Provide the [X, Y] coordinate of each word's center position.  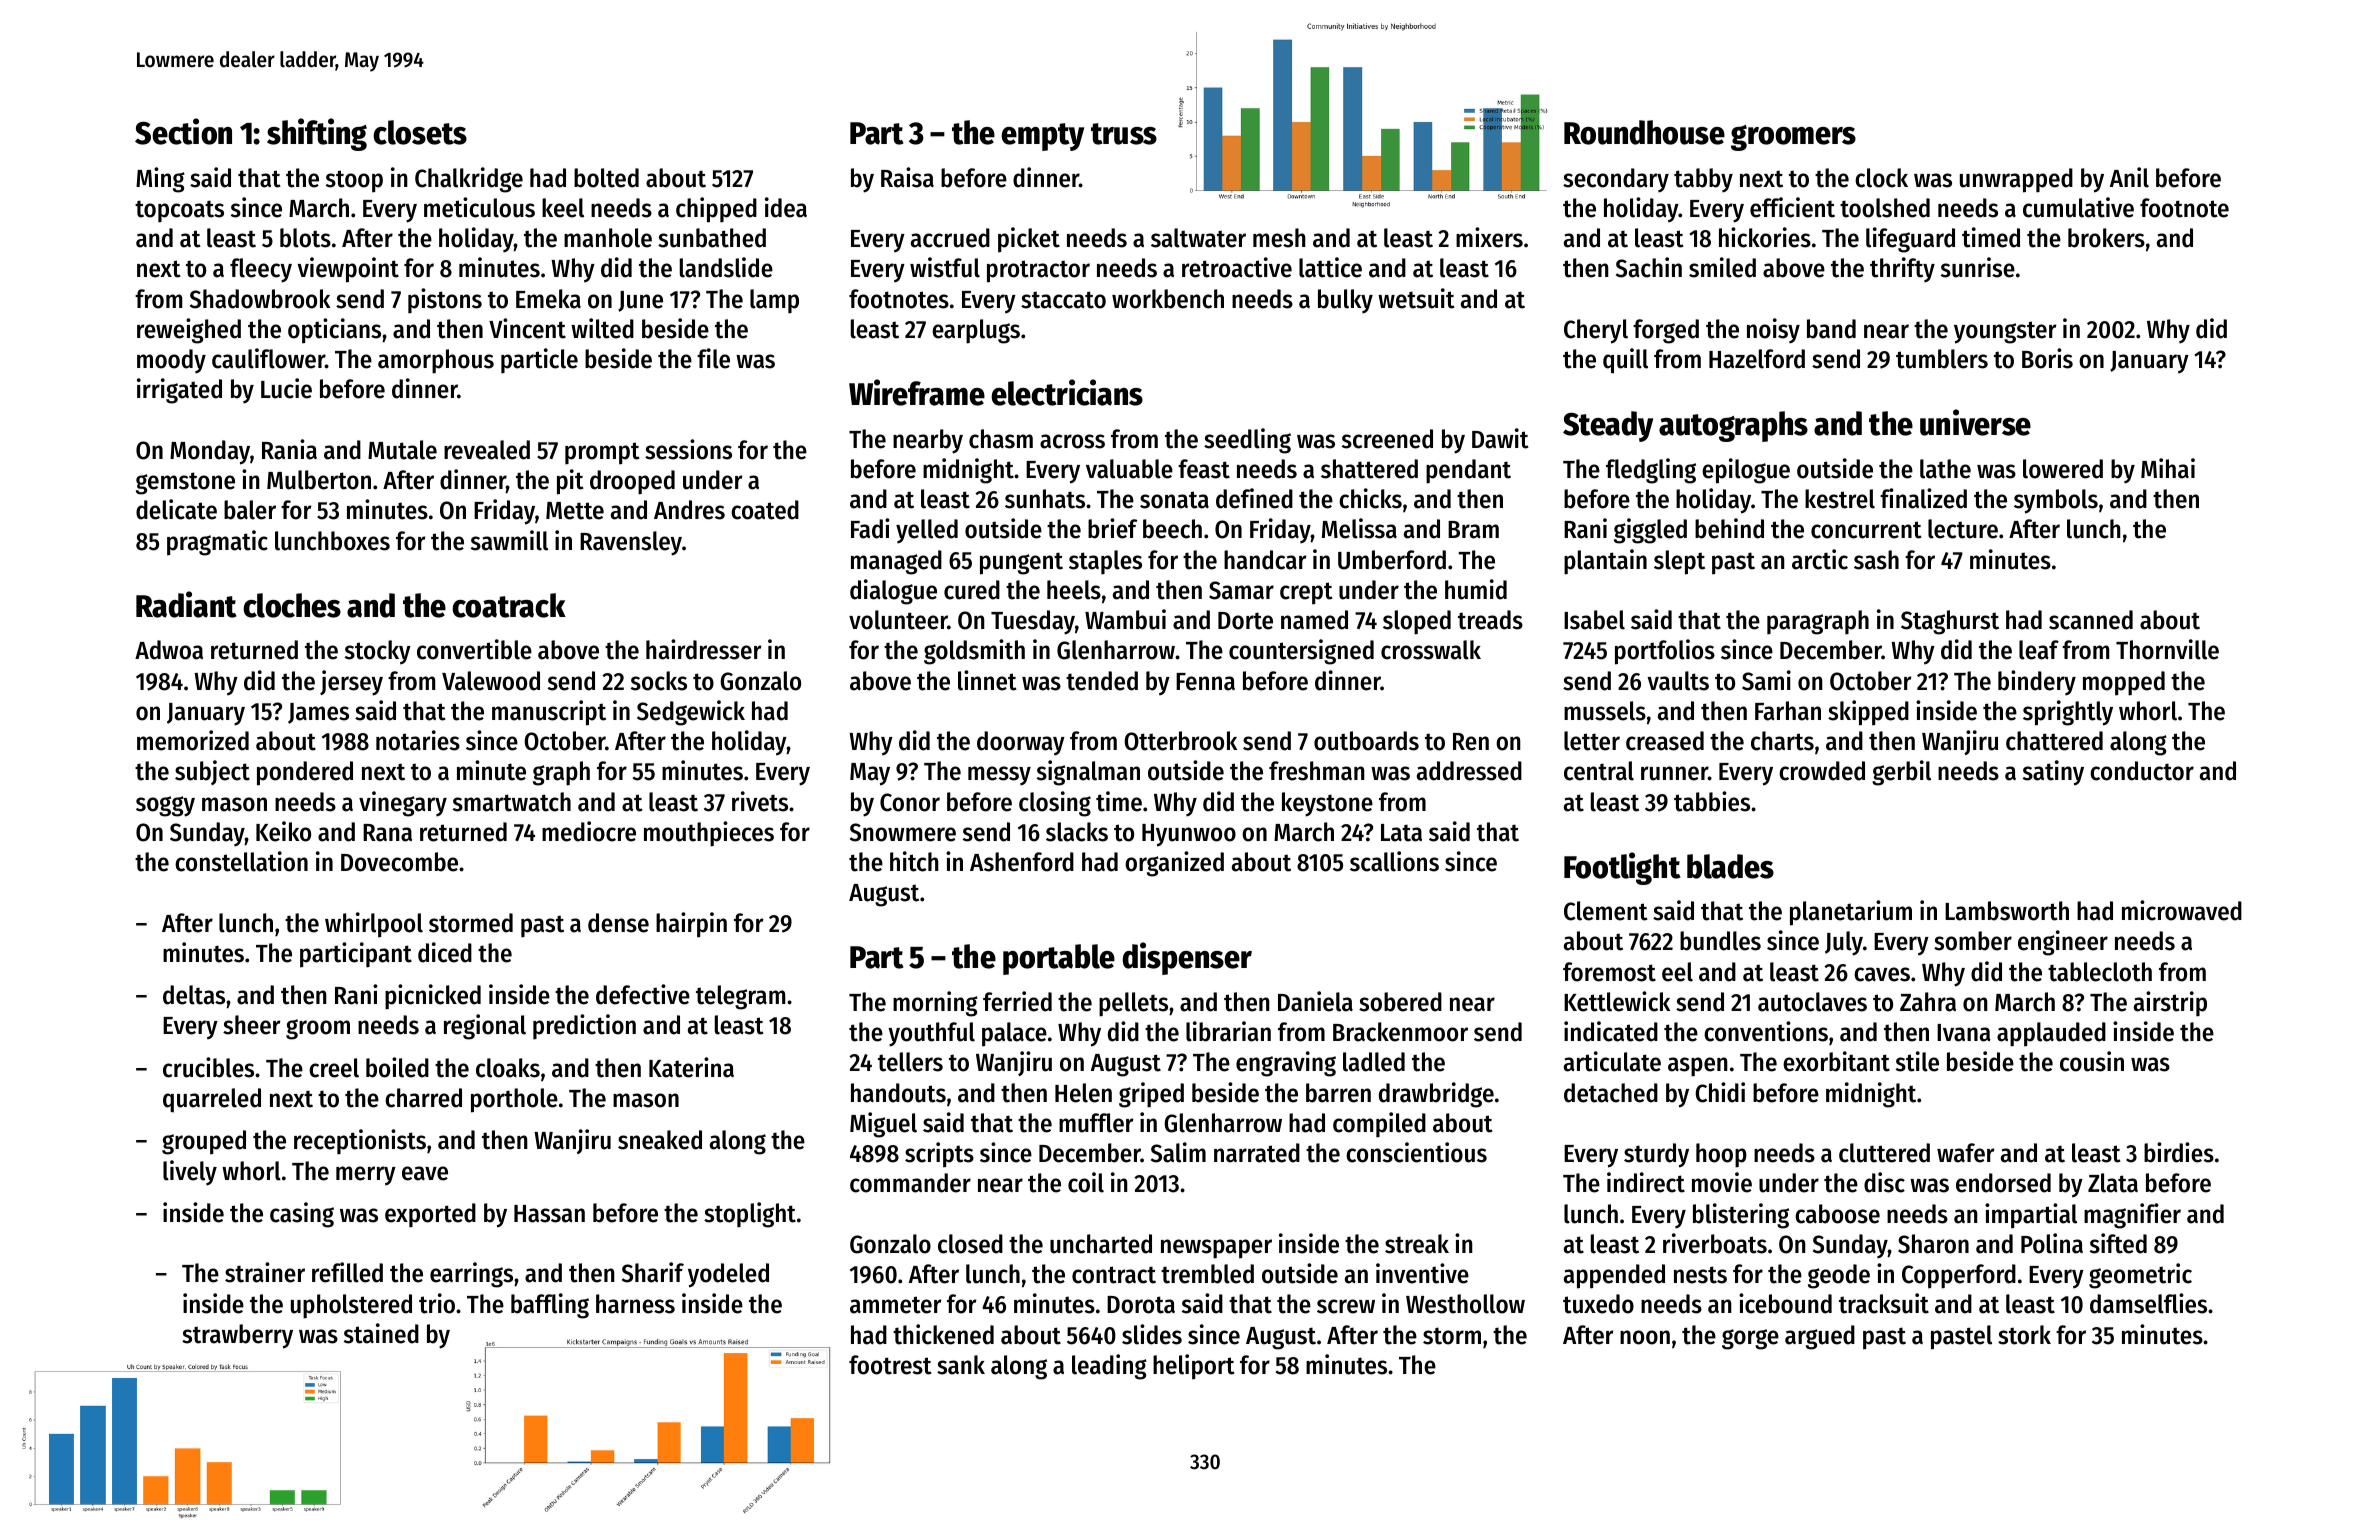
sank [961, 1365]
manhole [608, 238]
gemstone [185, 483]
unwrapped [2016, 180]
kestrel [1840, 499]
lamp [774, 301]
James [318, 713]
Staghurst [1950, 622]
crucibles [208, 1067]
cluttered [1884, 1153]
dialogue [893, 592]
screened [1387, 439]
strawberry [237, 1336]
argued [1820, 1337]
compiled [1379, 1125]
